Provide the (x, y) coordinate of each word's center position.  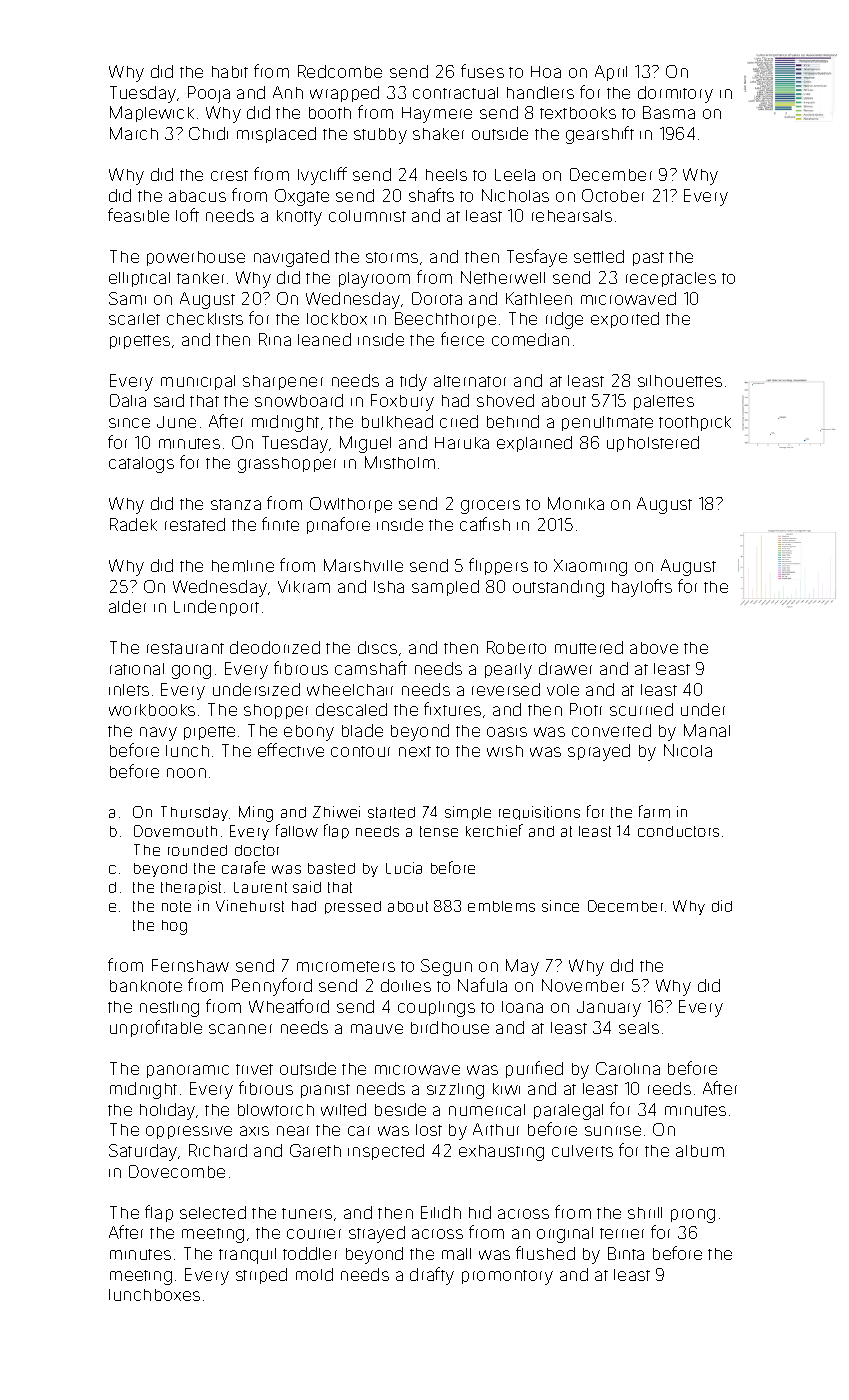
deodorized (275, 647)
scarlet (134, 319)
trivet (254, 1069)
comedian (530, 339)
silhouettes (680, 381)
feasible (138, 215)
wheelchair (350, 690)
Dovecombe (177, 1171)
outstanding (558, 588)
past (648, 259)
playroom (374, 280)
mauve (377, 1029)
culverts (582, 1151)
